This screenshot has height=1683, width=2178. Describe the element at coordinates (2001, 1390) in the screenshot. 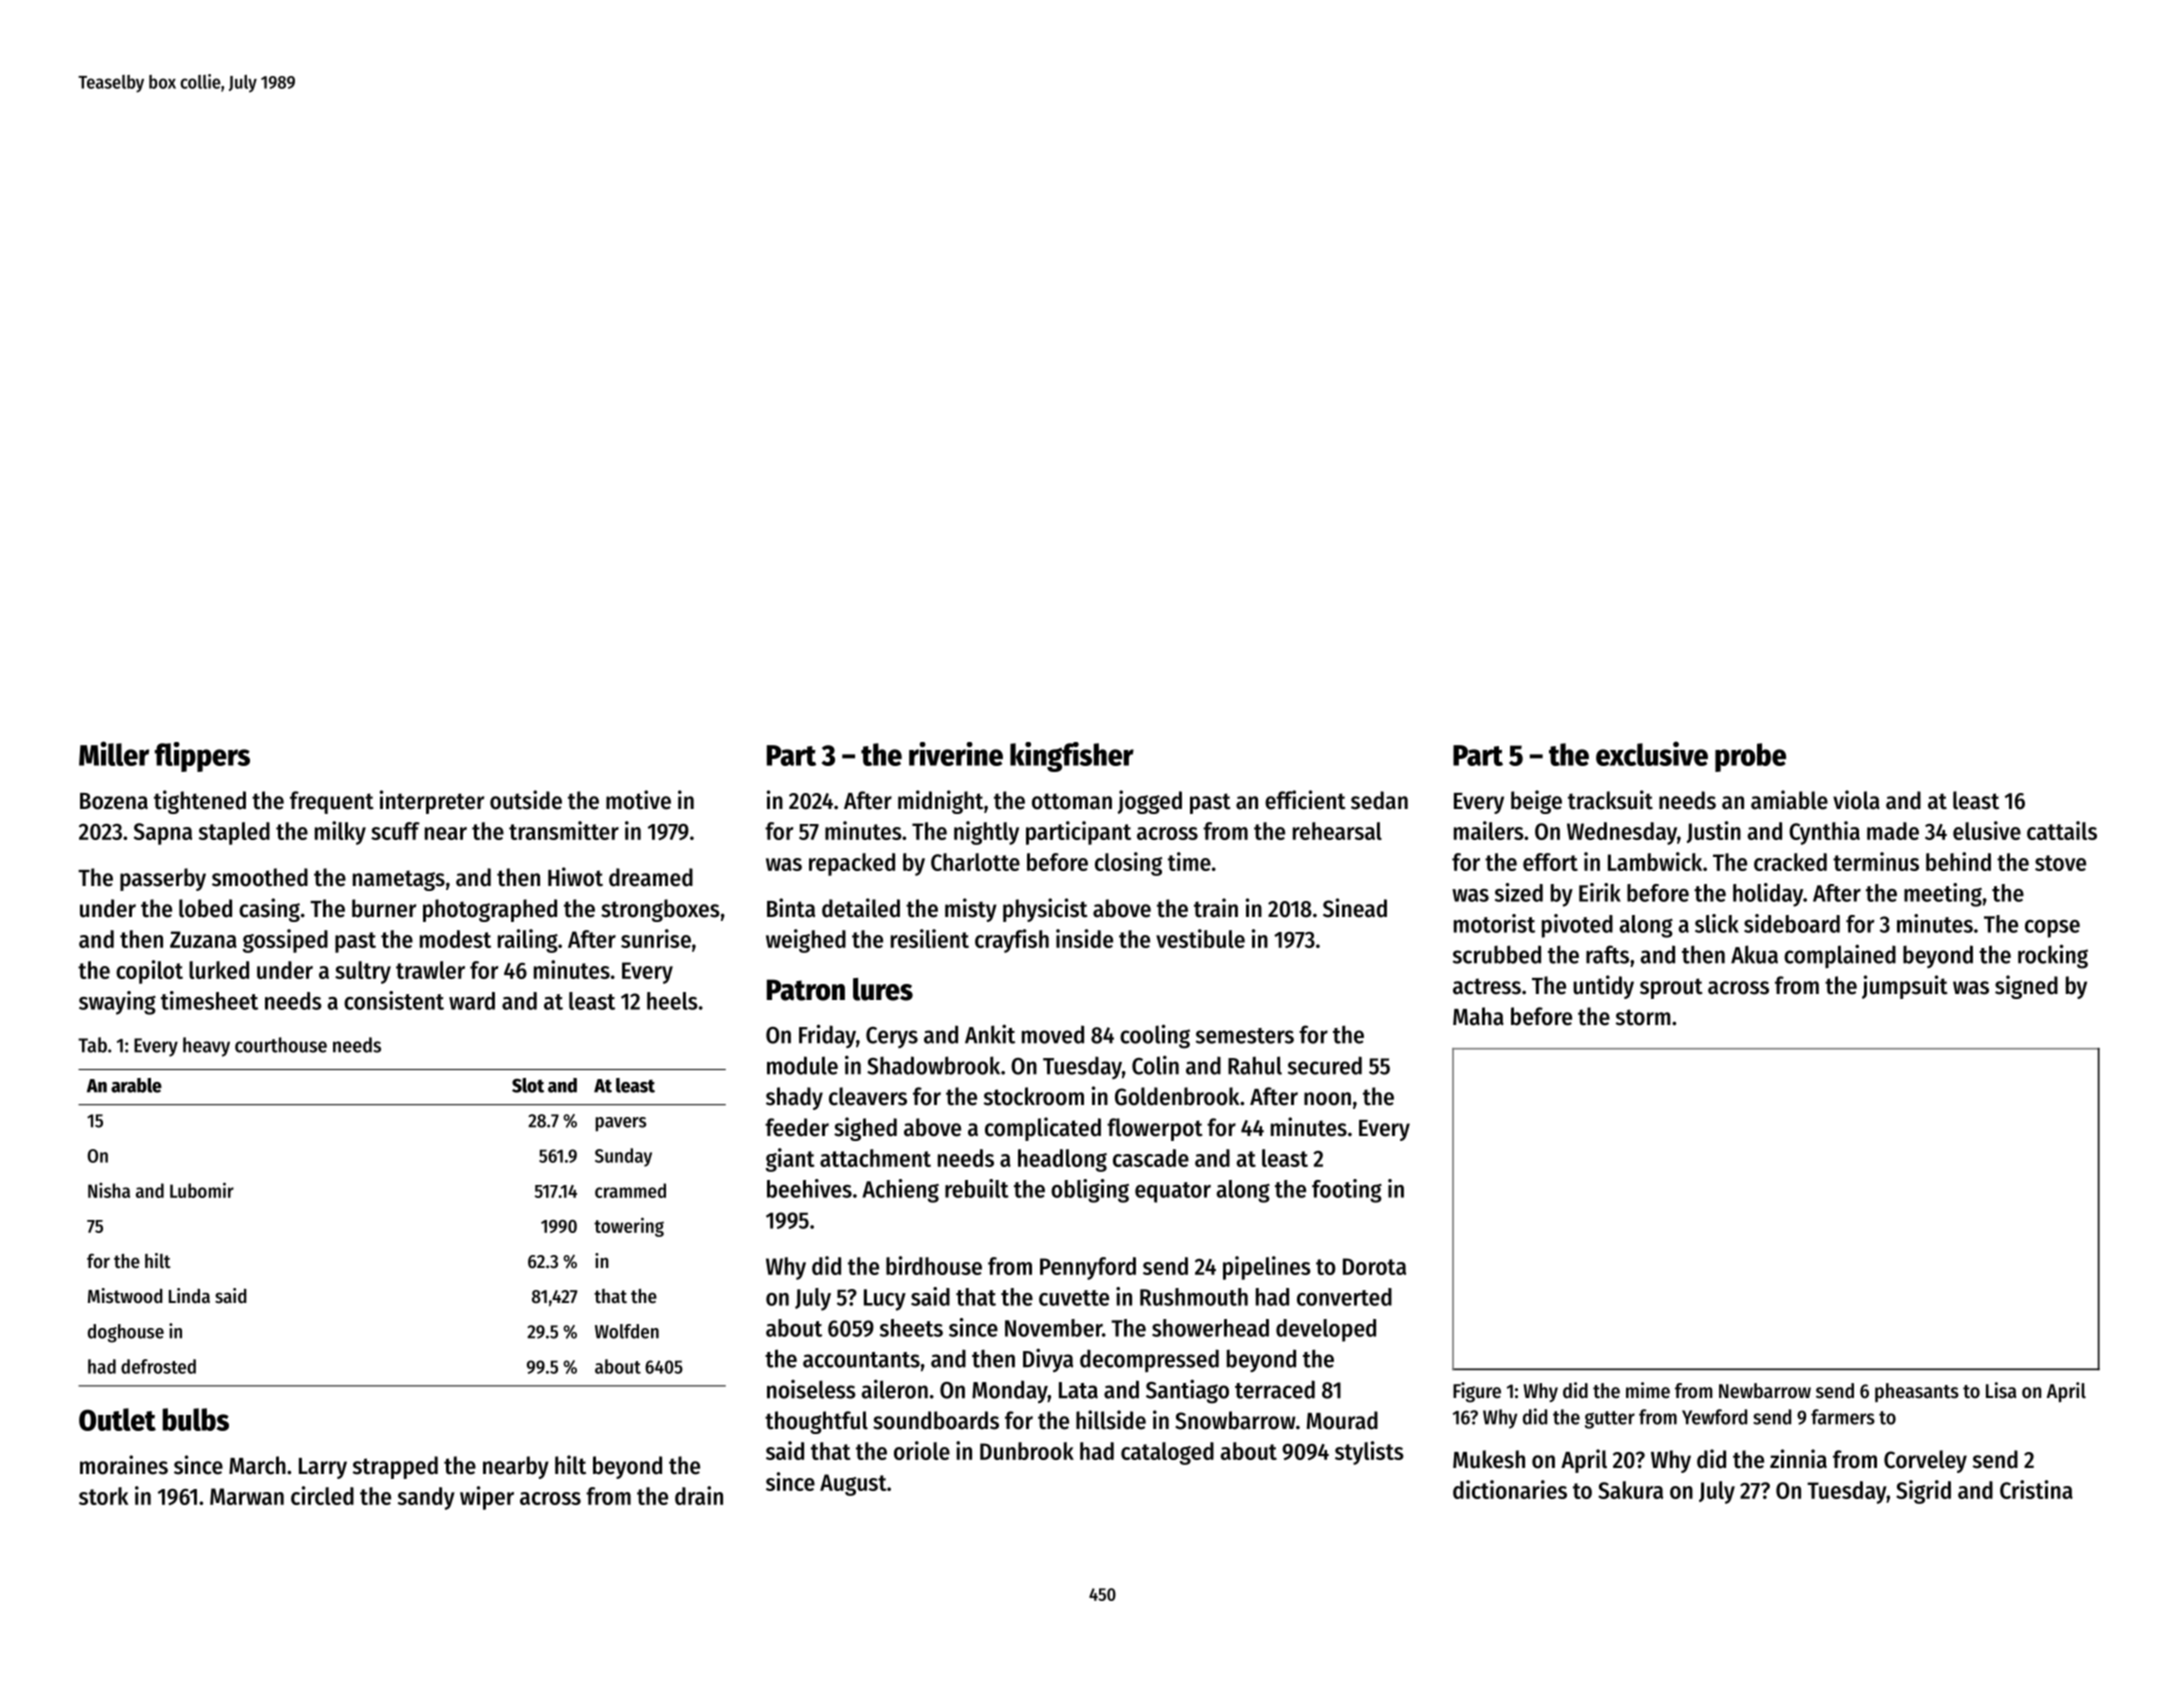

I see `Lisa` at that location.
